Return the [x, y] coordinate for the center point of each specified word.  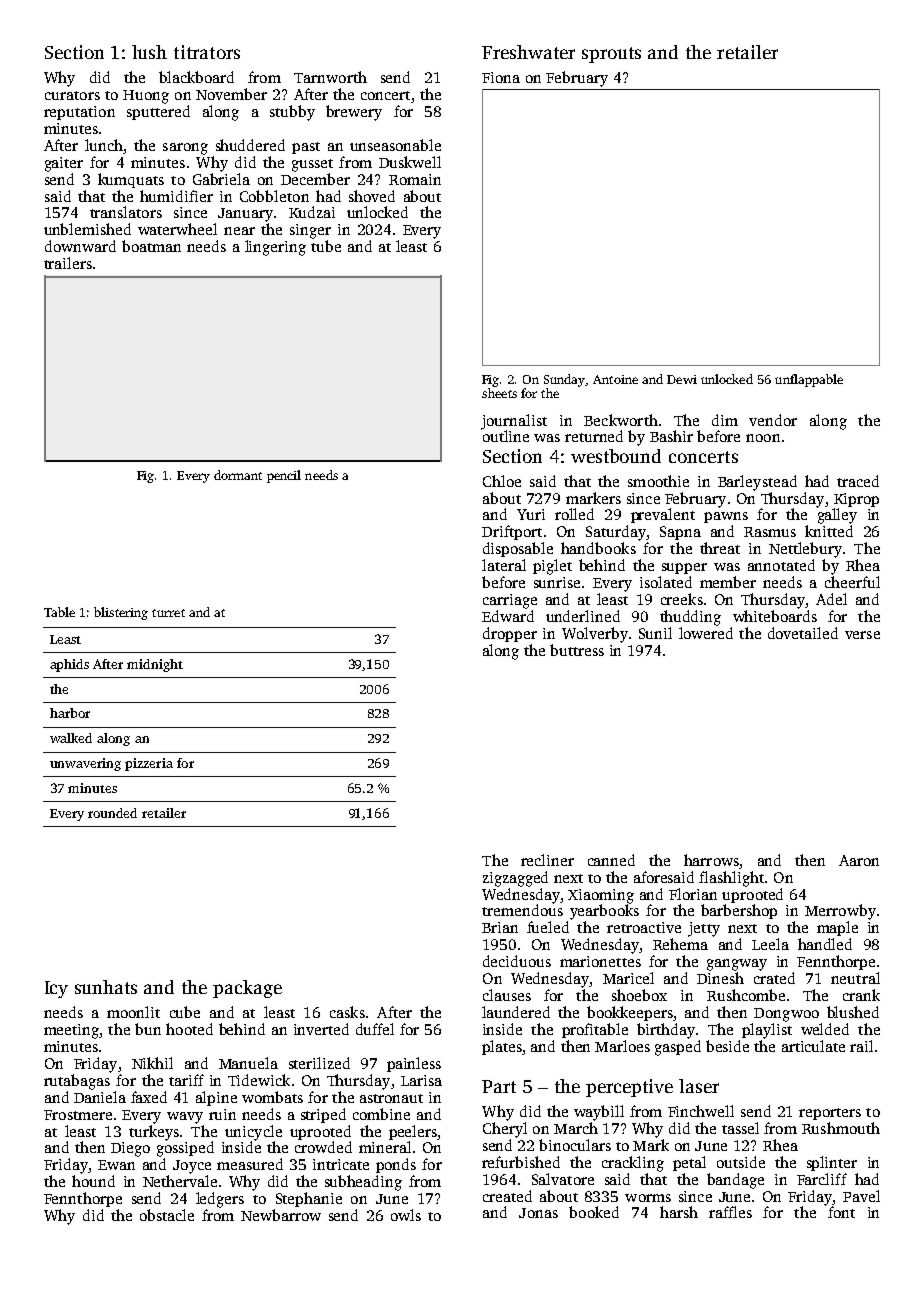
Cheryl [505, 1130]
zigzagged [515, 879]
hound [93, 1181]
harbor [70, 713]
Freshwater [528, 52]
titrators [207, 52]
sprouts [611, 55]
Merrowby [840, 912]
